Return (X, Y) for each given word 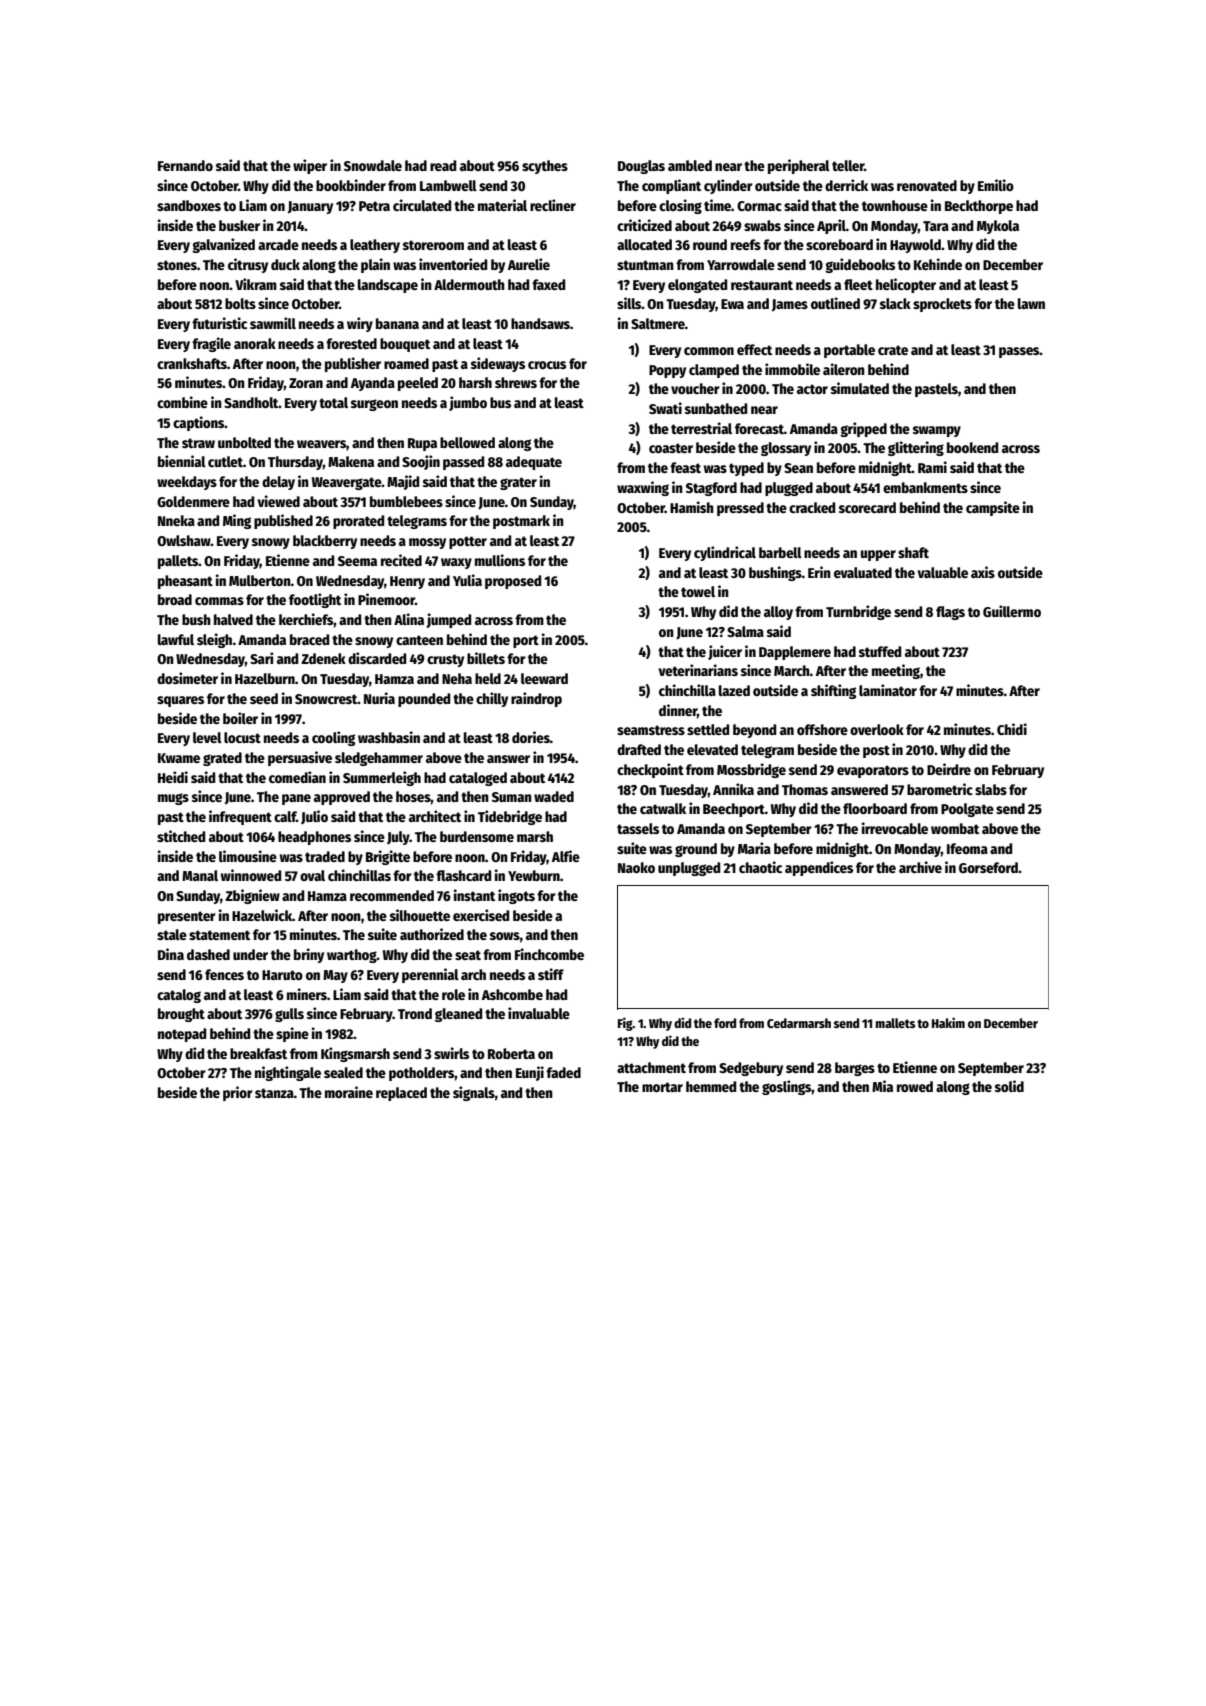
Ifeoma (967, 848)
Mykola (998, 227)
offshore (822, 729)
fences (224, 974)
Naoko (636, 867)
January (310, 207)
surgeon (374, 405)
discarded (377, 658)
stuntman (645, 265)
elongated (697, 286)
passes (1019, 352)
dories (531, 737)
